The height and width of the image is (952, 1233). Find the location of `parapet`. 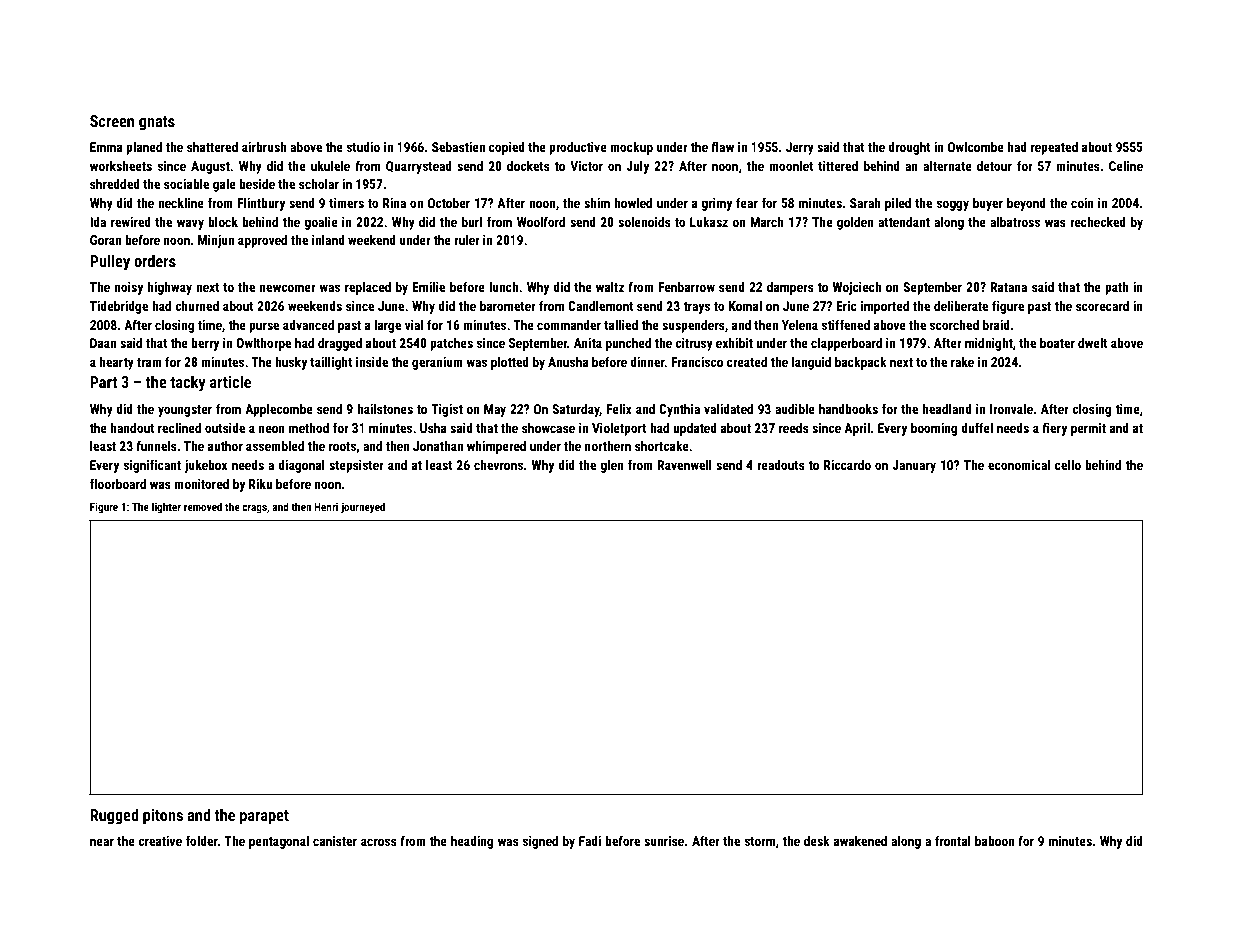

parapet is located at coordinates (264, 817).
